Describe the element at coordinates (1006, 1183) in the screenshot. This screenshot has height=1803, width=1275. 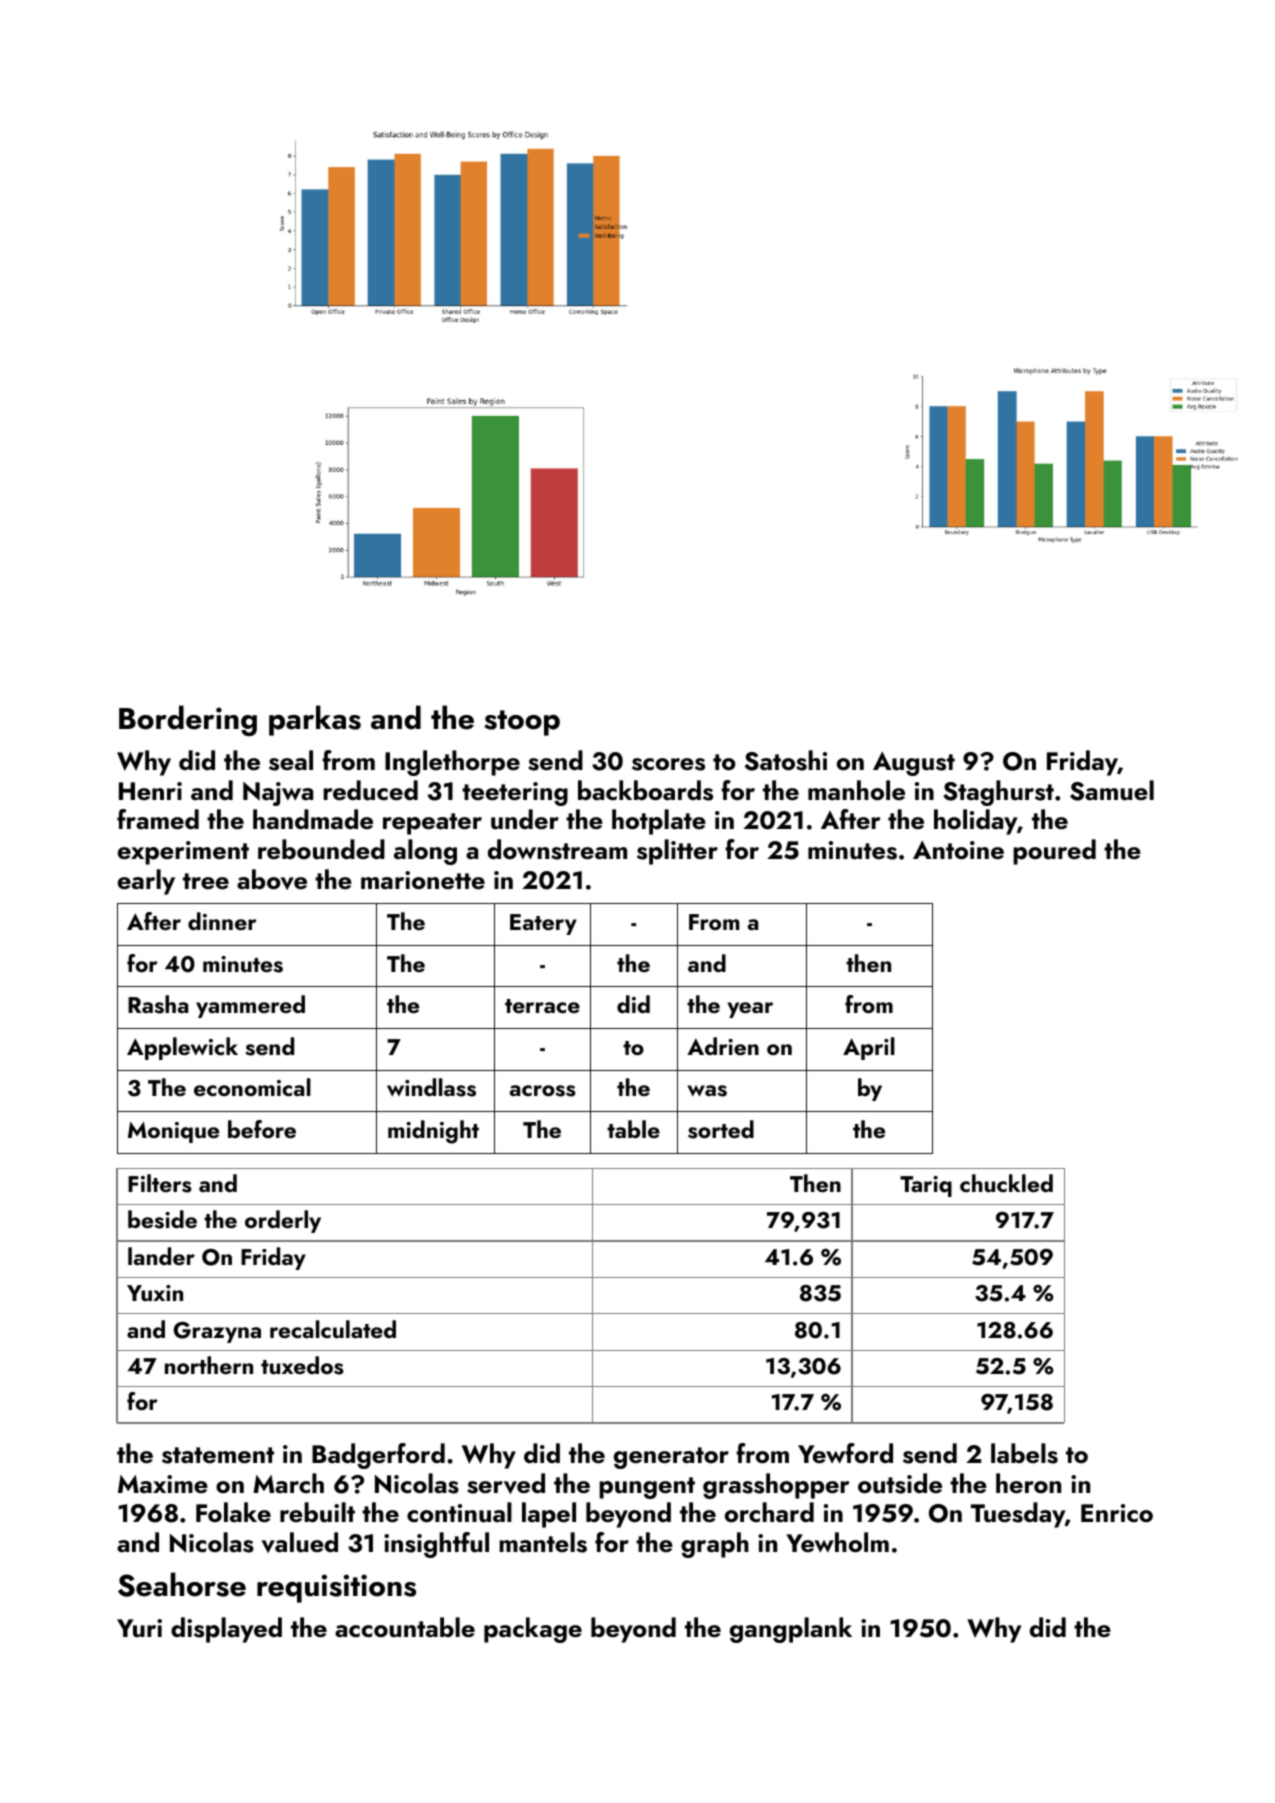
I see `chuckled` at that location.
